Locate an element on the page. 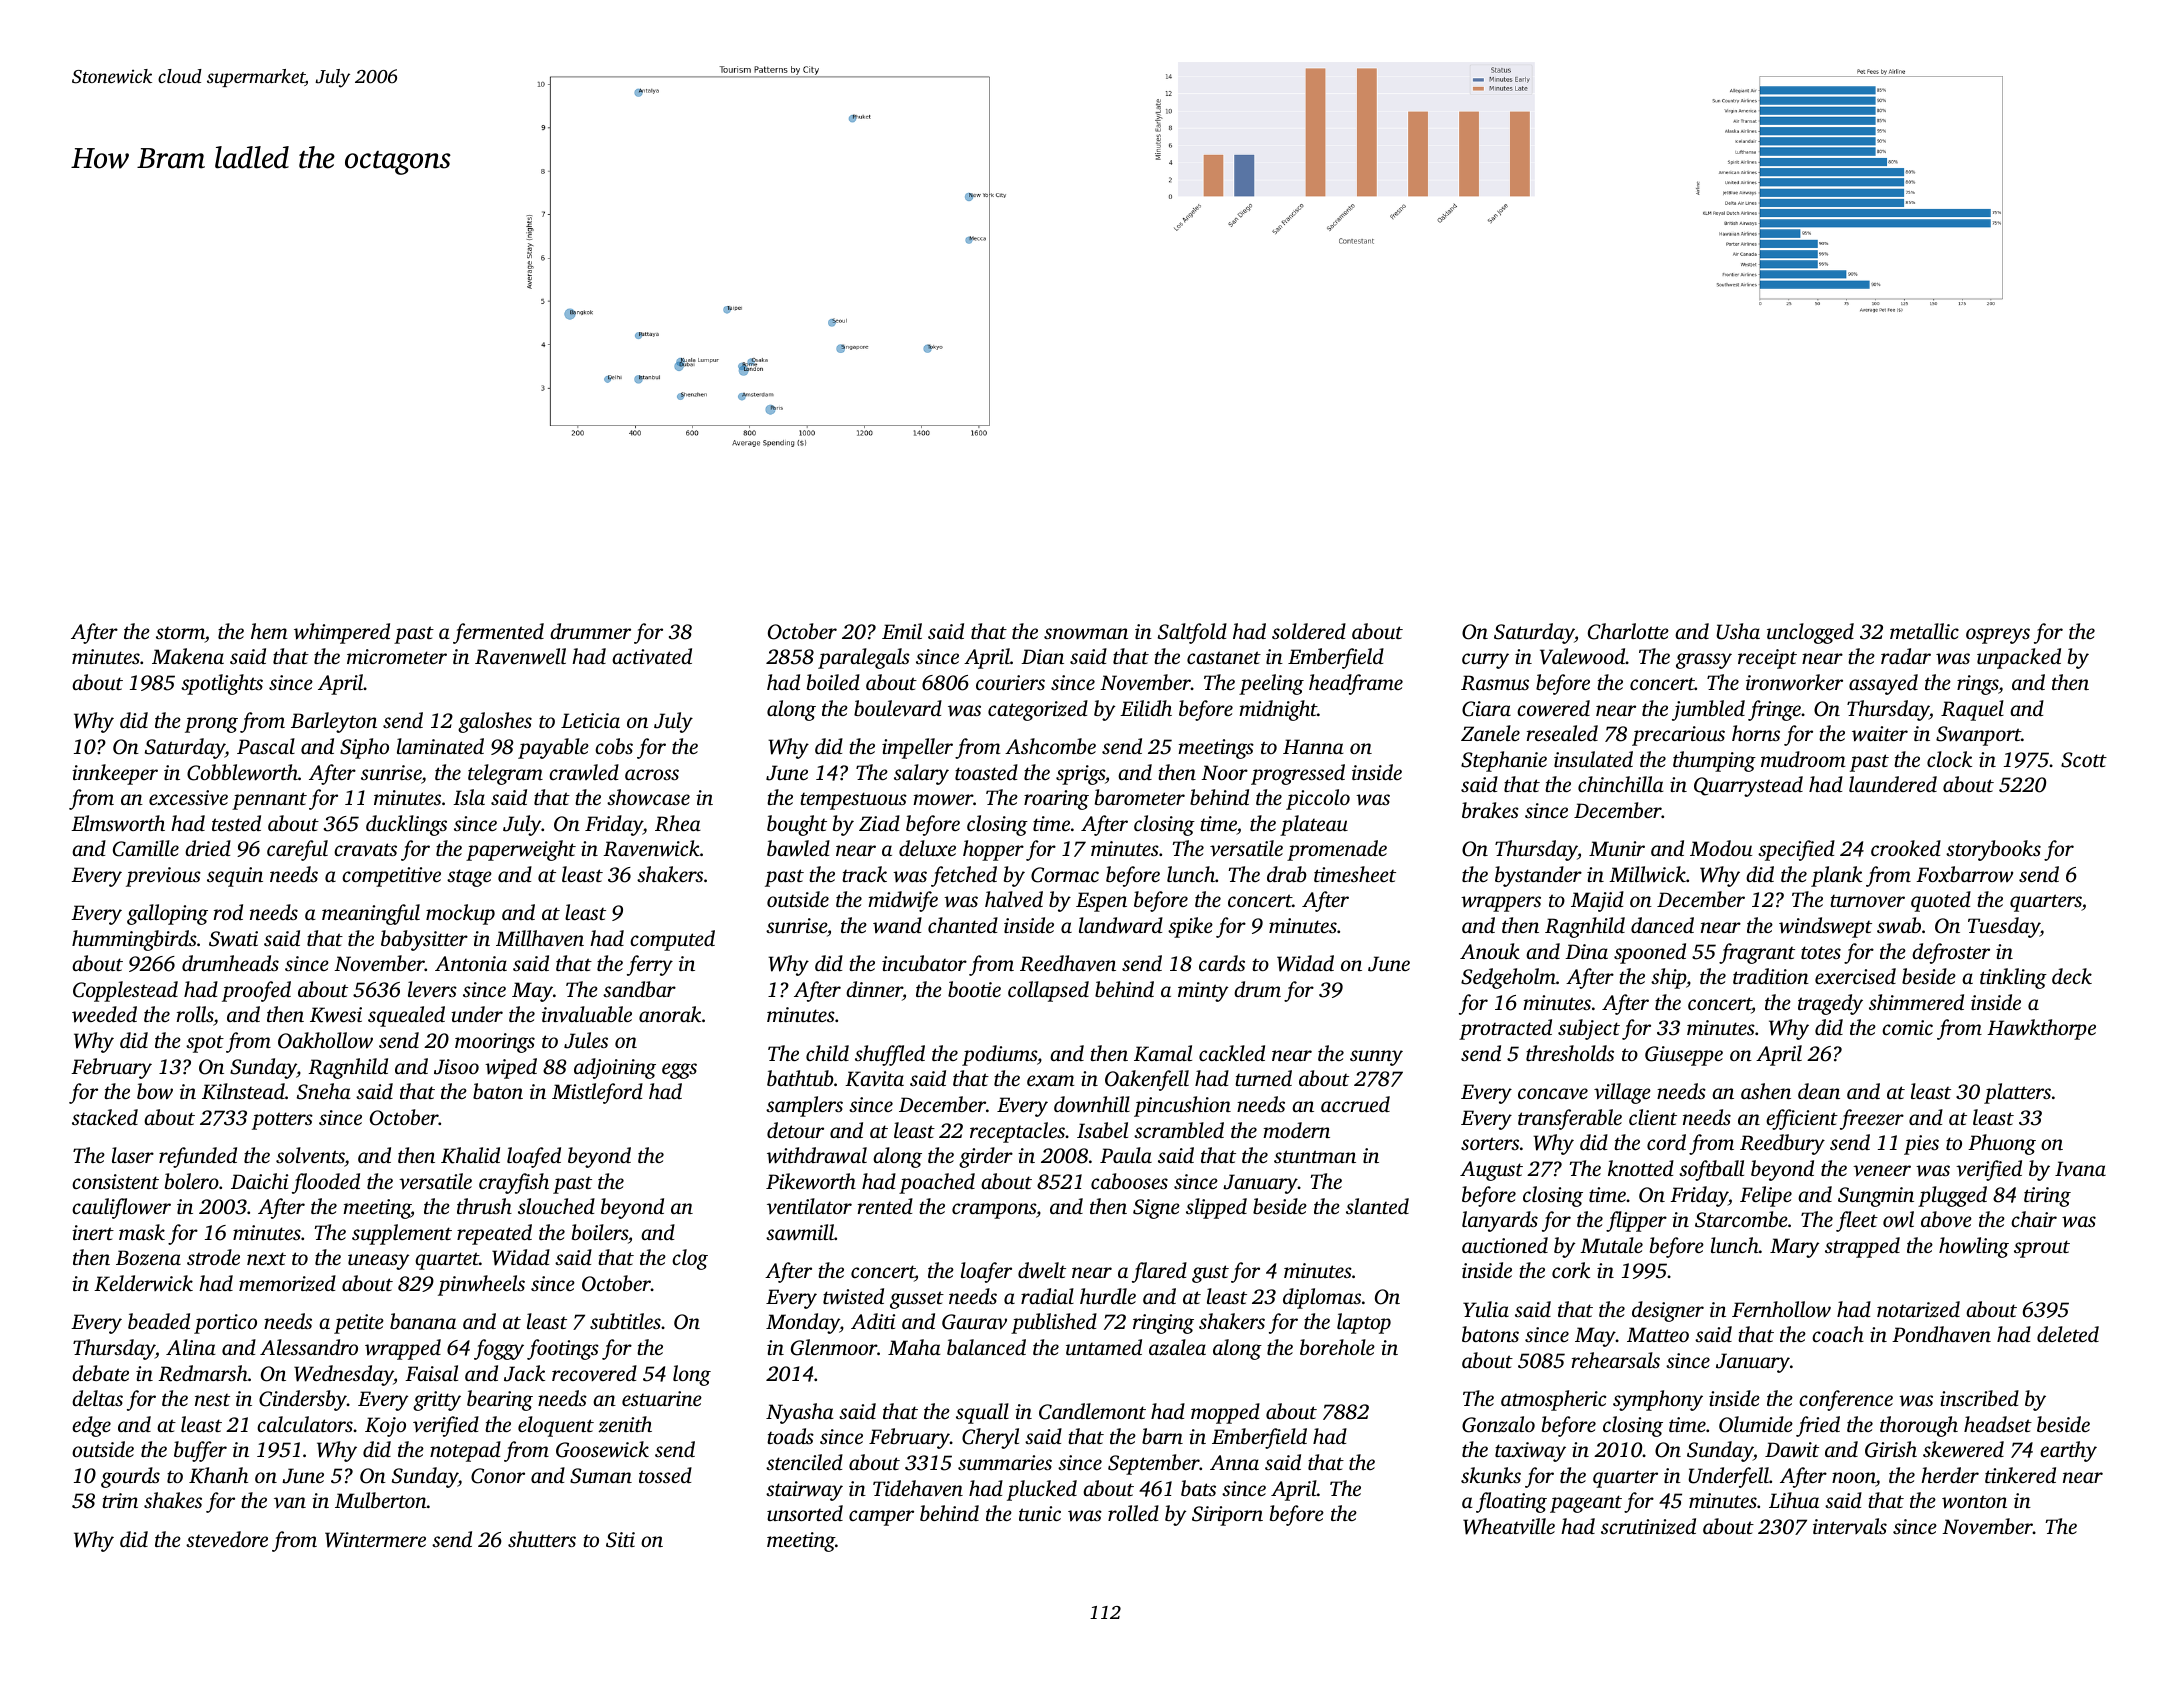 The width and height of the document is (2178, 1683). Ravenwick is located at coordinates (651, 848).
